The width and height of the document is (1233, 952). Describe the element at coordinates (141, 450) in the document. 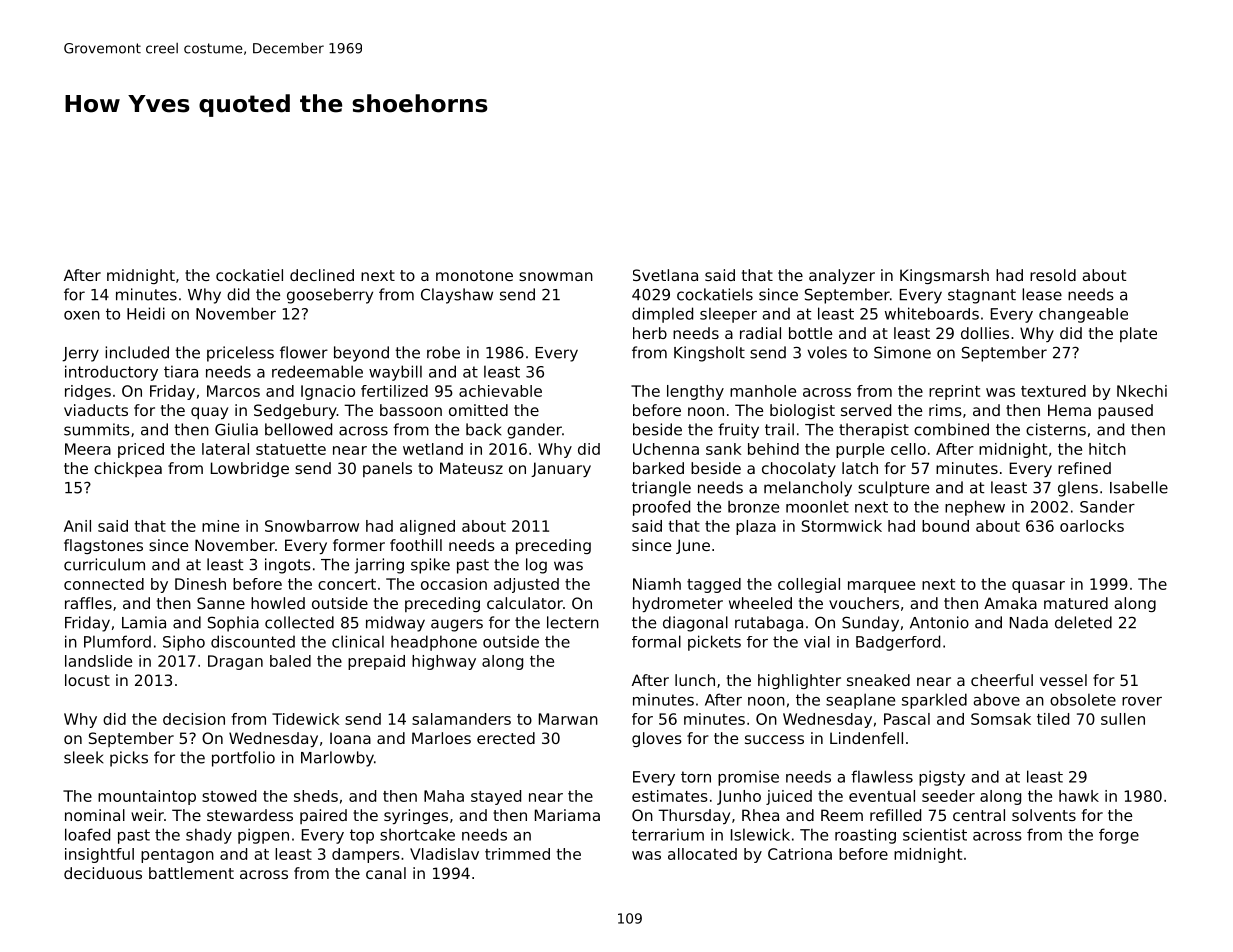

I see `priced` at that location.
